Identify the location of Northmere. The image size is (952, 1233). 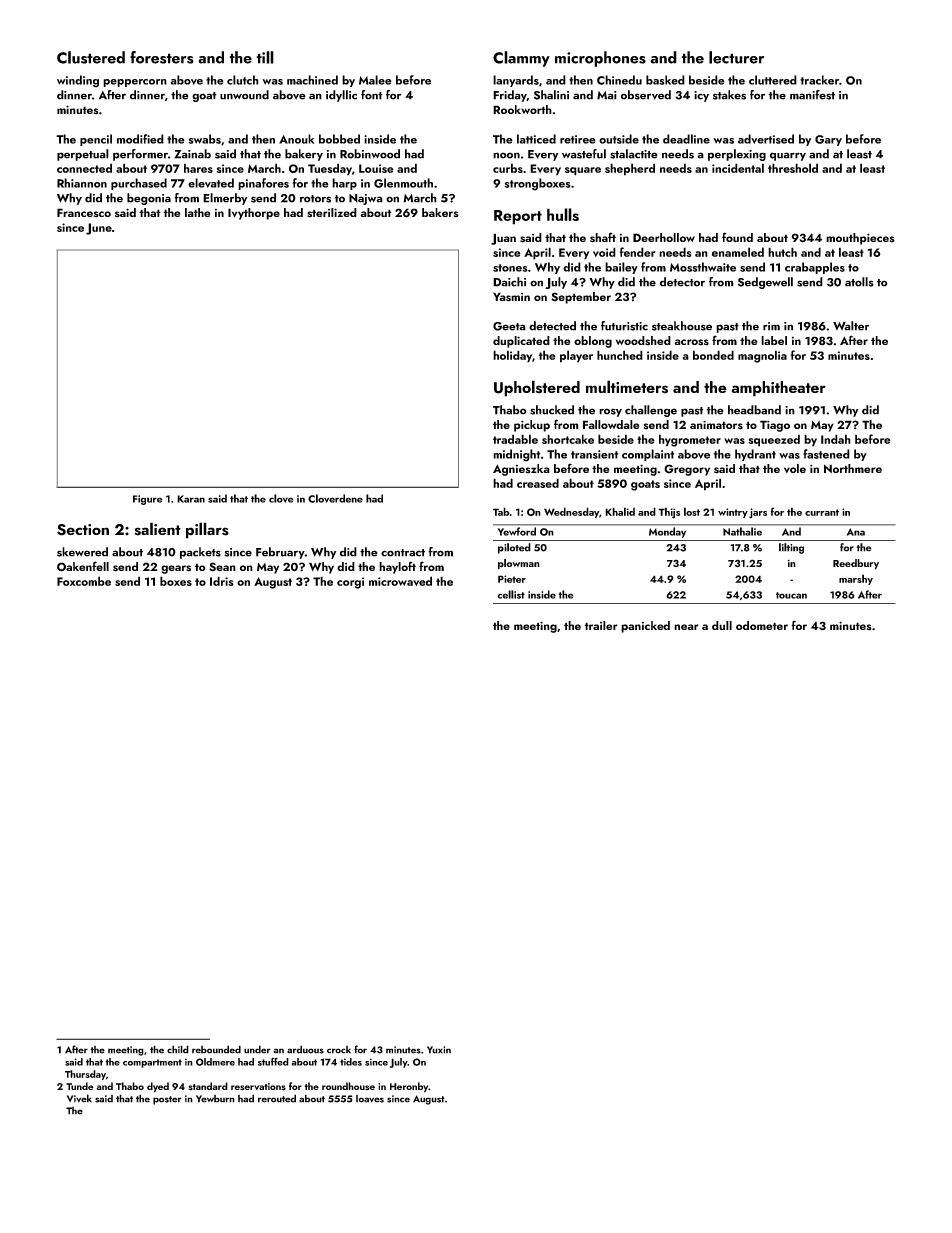
(853, 468).
